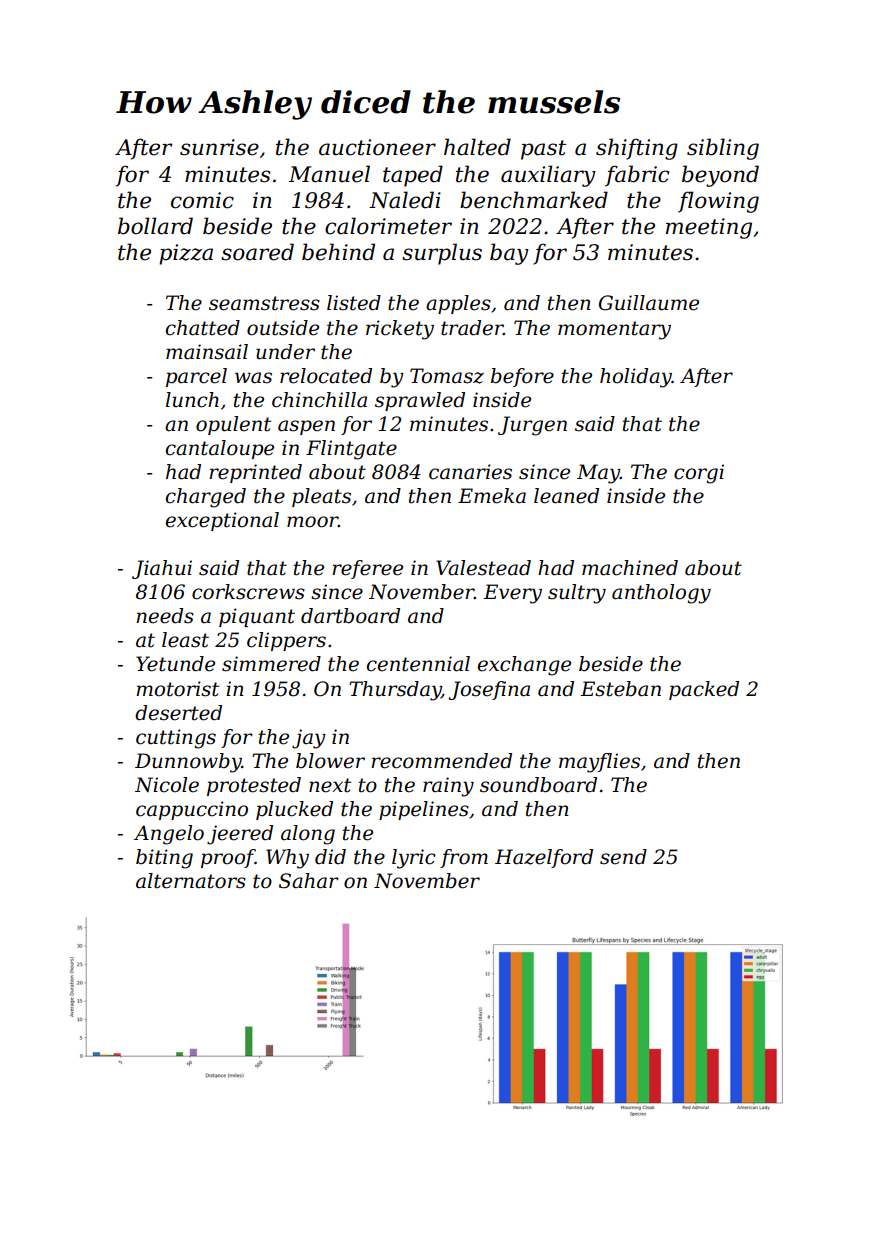 The height and width of the document is (1244, 877). What do you see at coordinates (169, 835) in the document?
I see `Angelo` at bounding box center [169, 835].
